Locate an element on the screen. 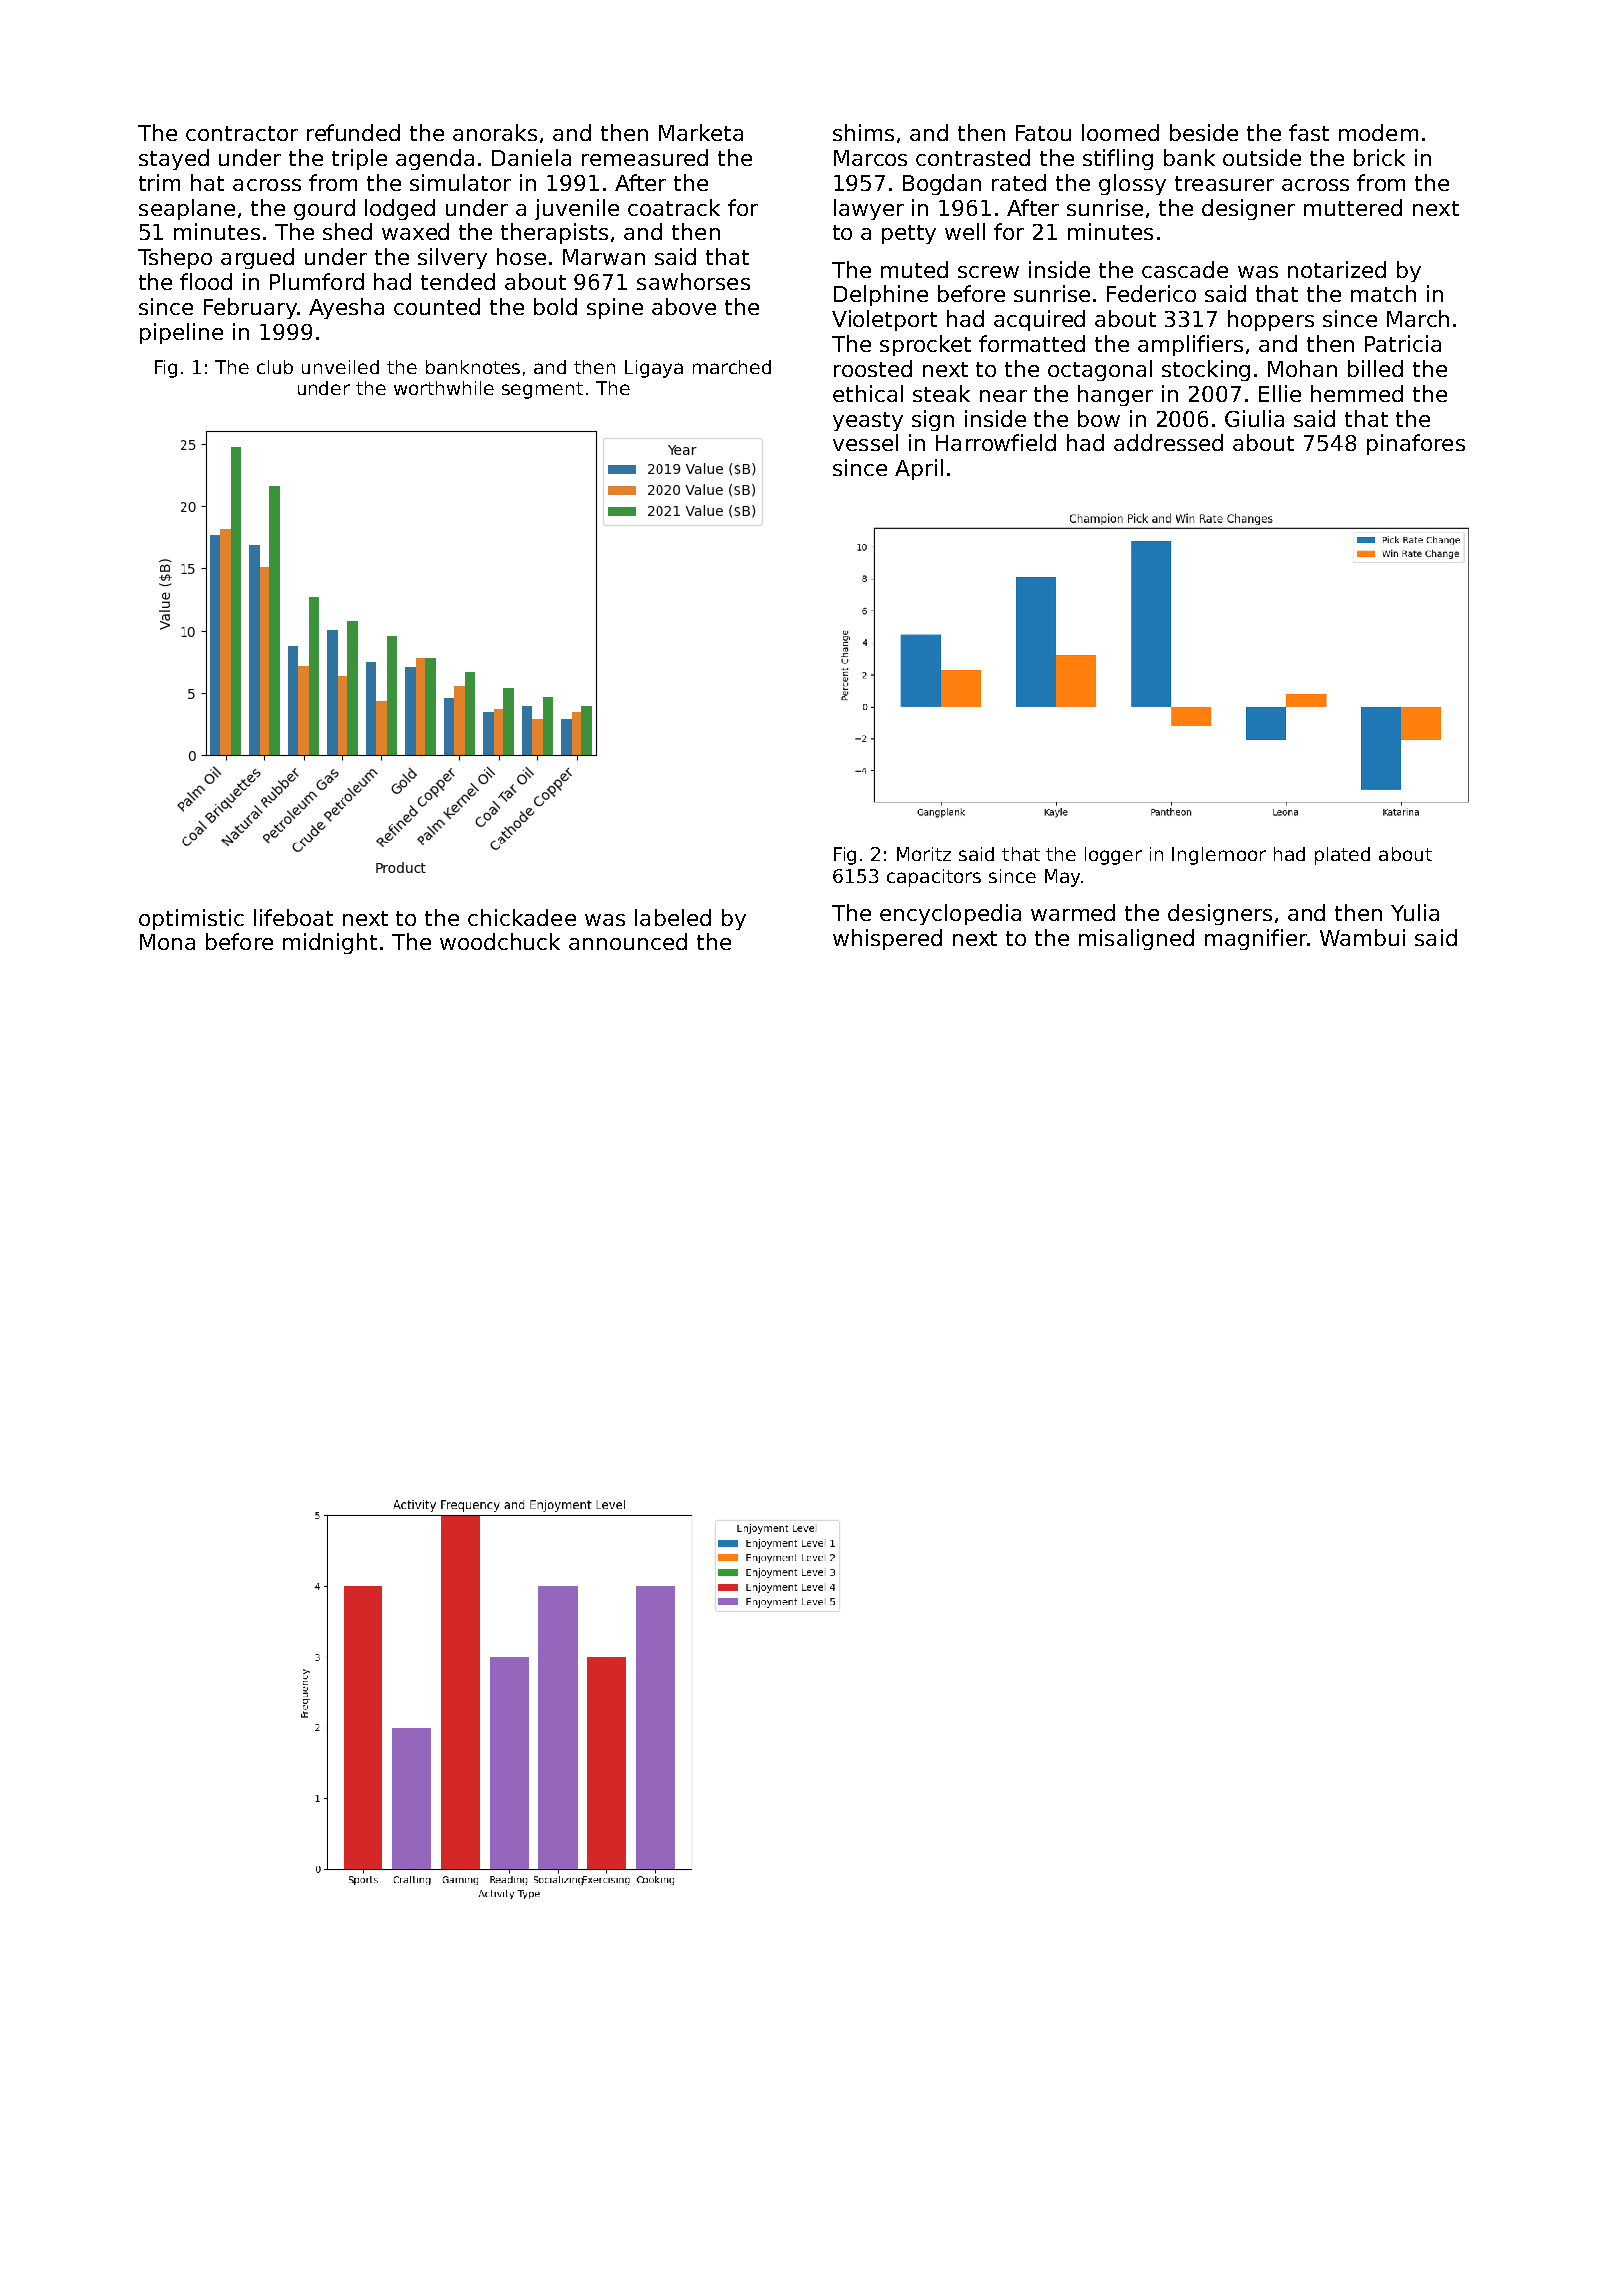 The image size is (1620, 2292). optimistic is located at coordinates (191, 919).
